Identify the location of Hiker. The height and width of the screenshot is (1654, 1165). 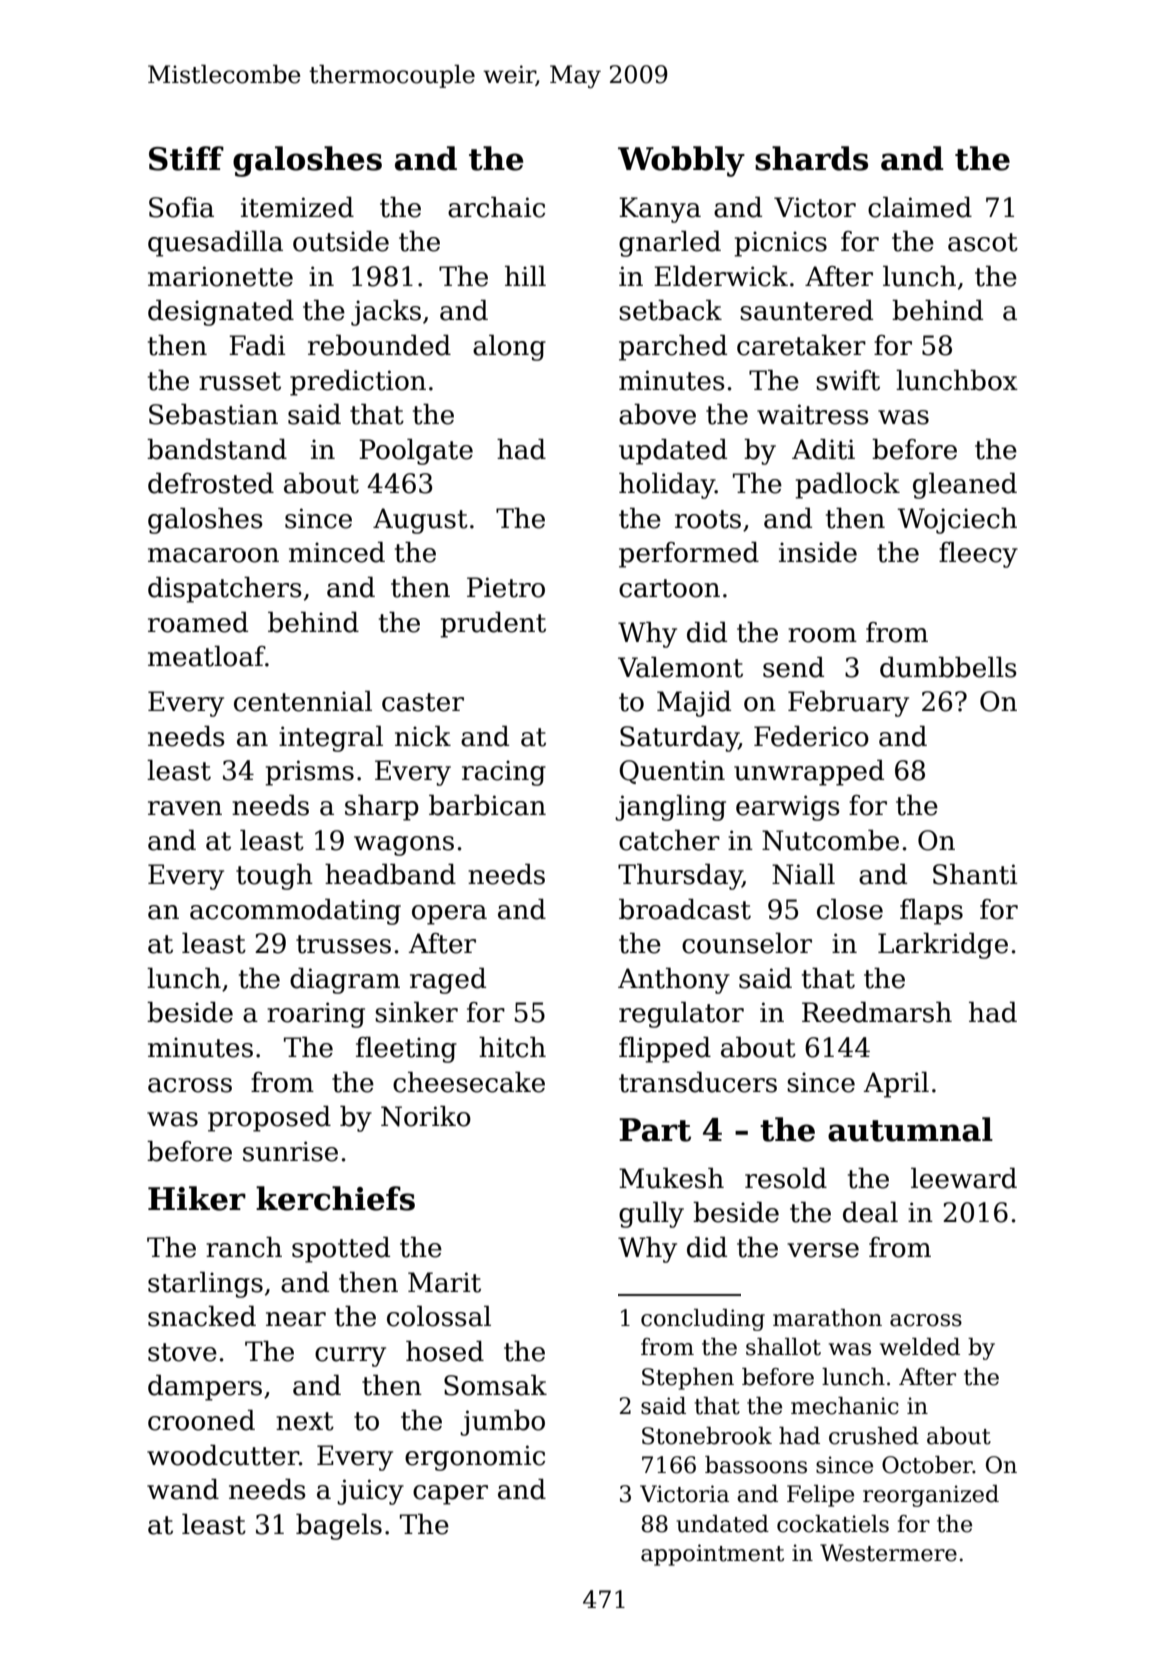
(197, 1198).
